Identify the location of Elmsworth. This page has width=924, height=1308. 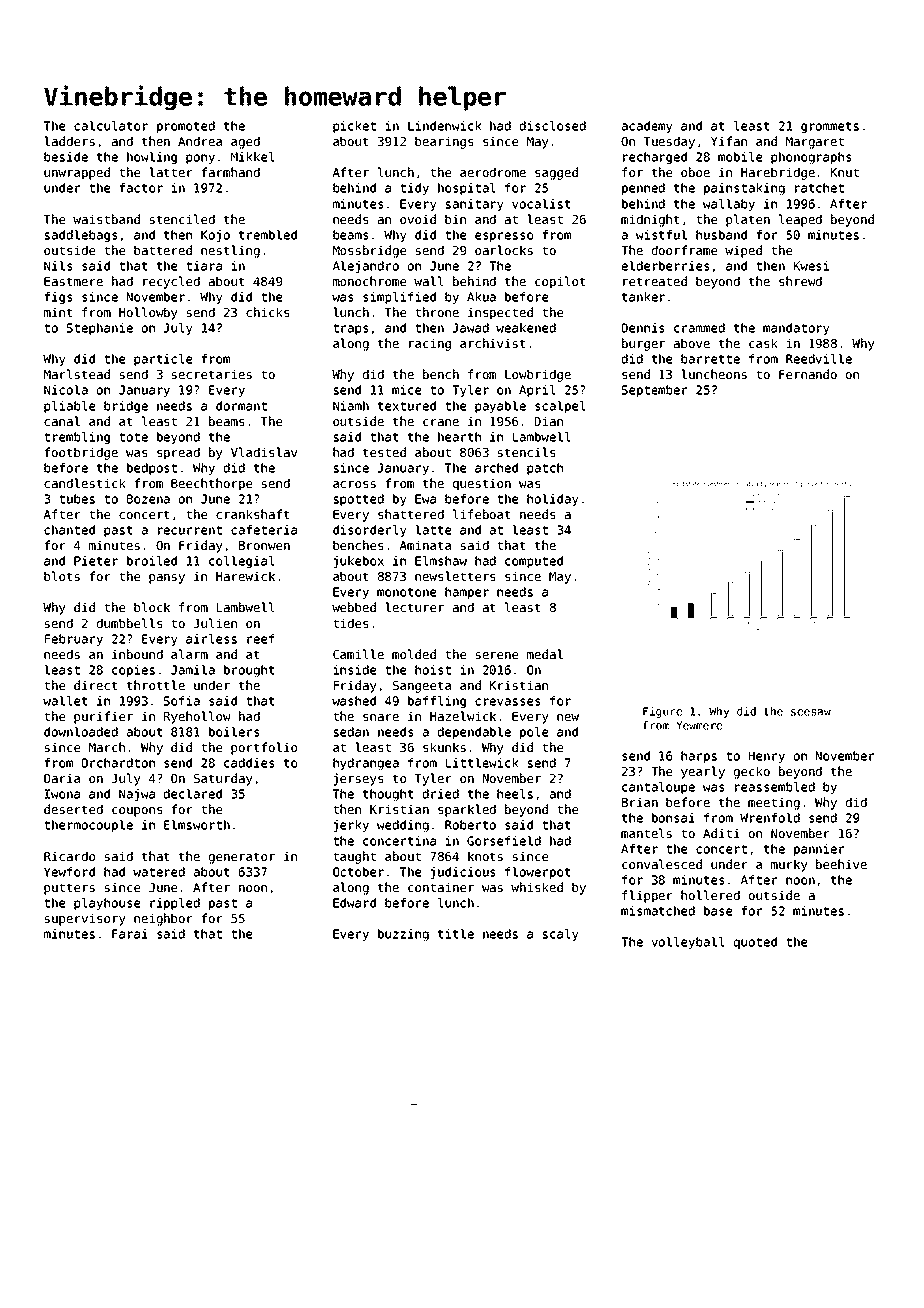
(197, 825).
